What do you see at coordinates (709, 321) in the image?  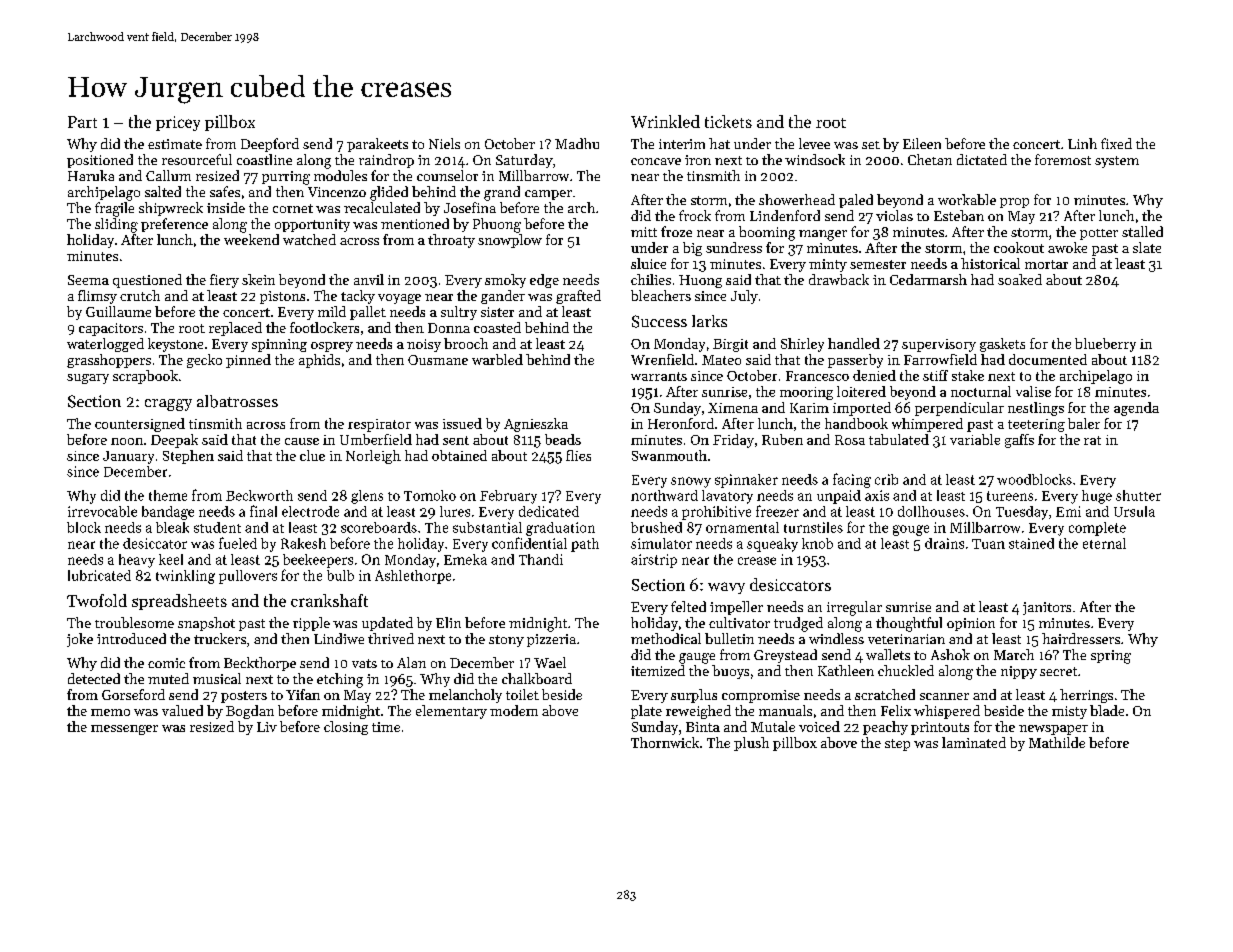 I see `larks` at bounding box center [709, 321].
